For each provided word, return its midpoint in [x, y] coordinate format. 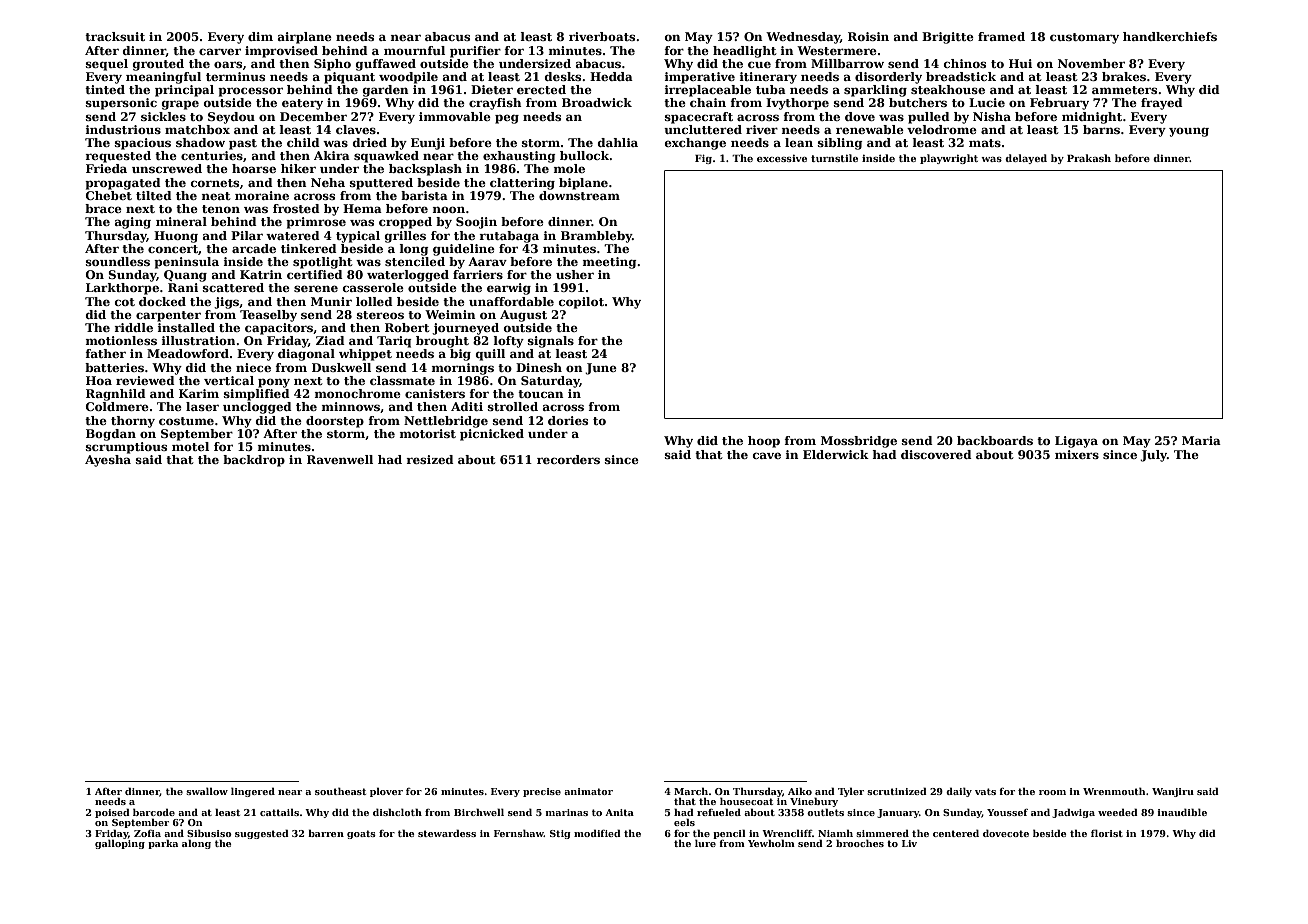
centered [956, 833]
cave [767, 455]
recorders [568, 459]
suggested [262, 834]
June [601, 369]
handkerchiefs [1170, 36]
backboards [995, 440]
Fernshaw [519, 833]
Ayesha [108, 461]
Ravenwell [340, 459]
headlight [745, 52]
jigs [226, 303]
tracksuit [115, 36]
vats [985, 791]
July [1153, 456]
